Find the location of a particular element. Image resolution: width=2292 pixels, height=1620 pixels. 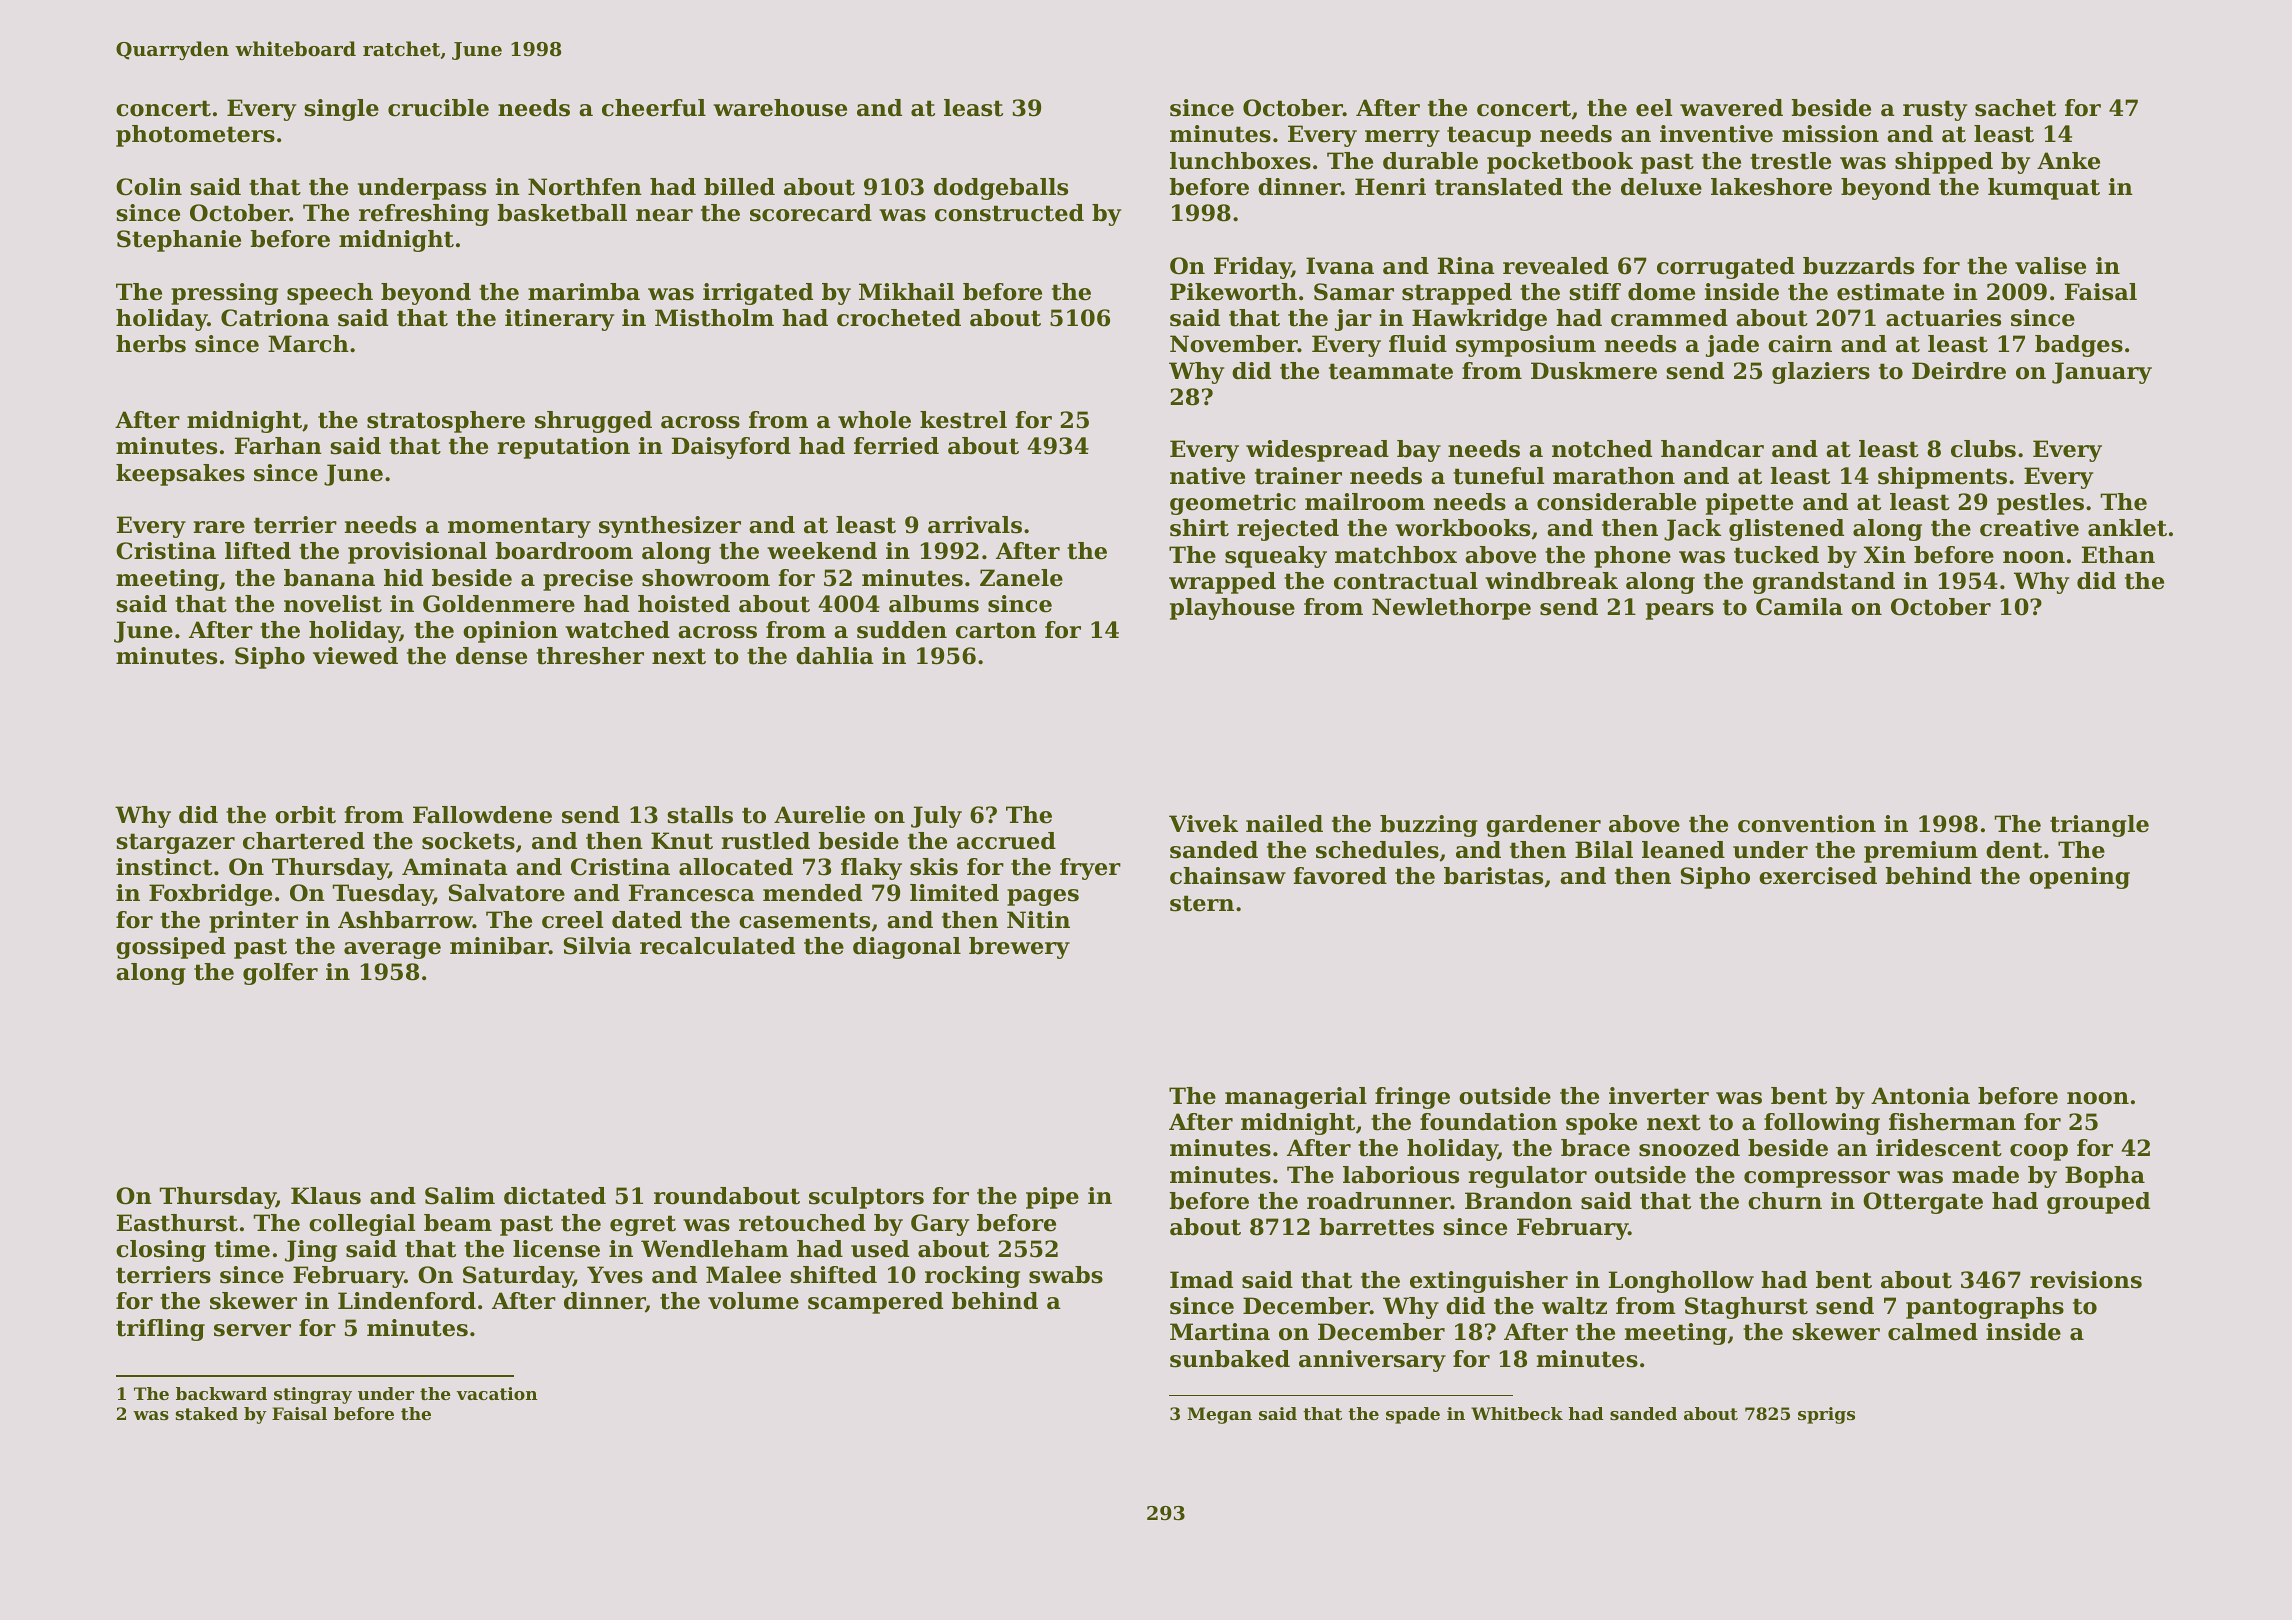

Goldenmere is located at coordinates (499, 604).
